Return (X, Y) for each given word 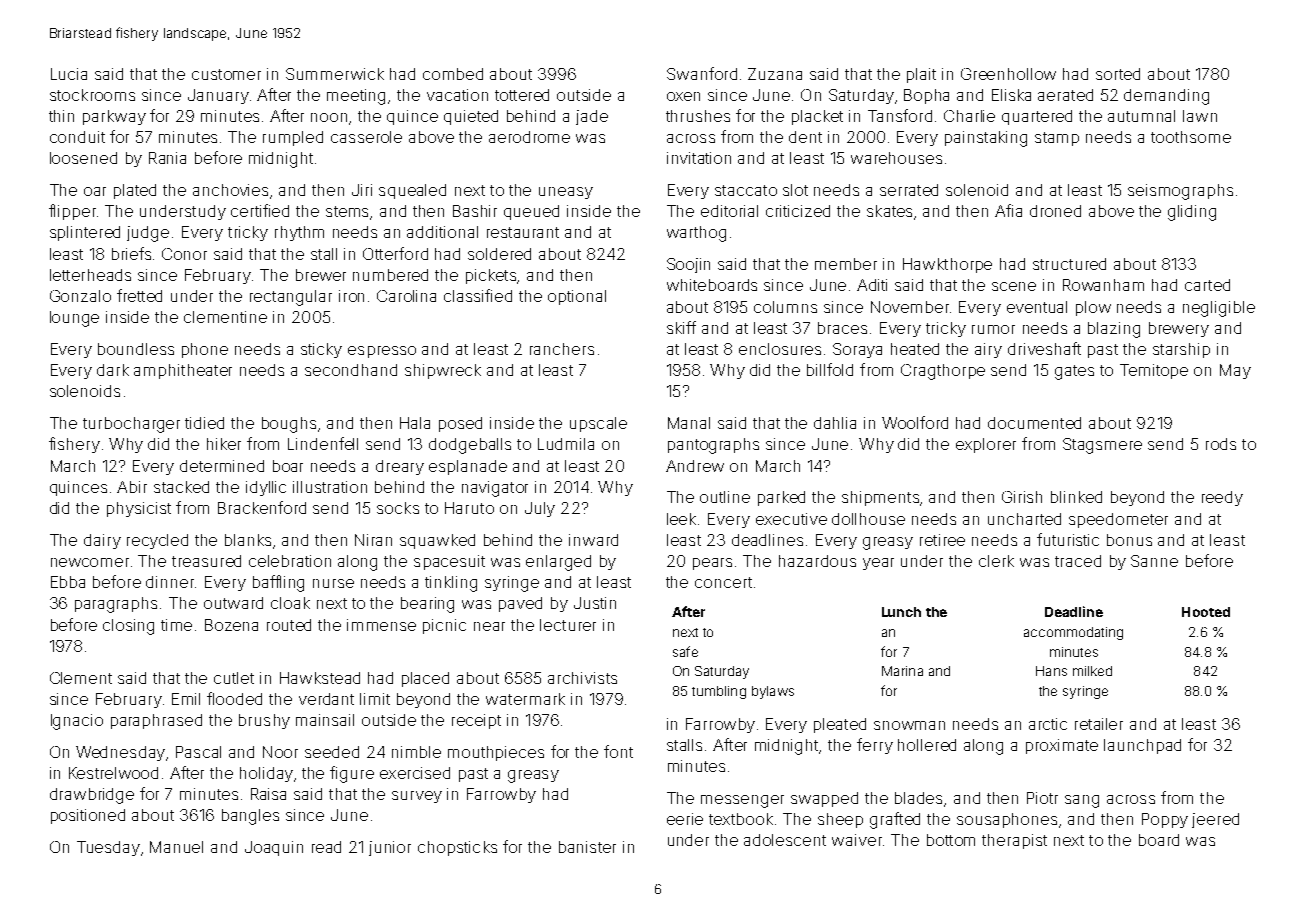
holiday (266, 774)
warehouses (896, 158)
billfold (830, 369)
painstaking (986, 139)
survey (417, 797)
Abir (132, 487)
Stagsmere (1102, 446)
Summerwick (335, 74)
